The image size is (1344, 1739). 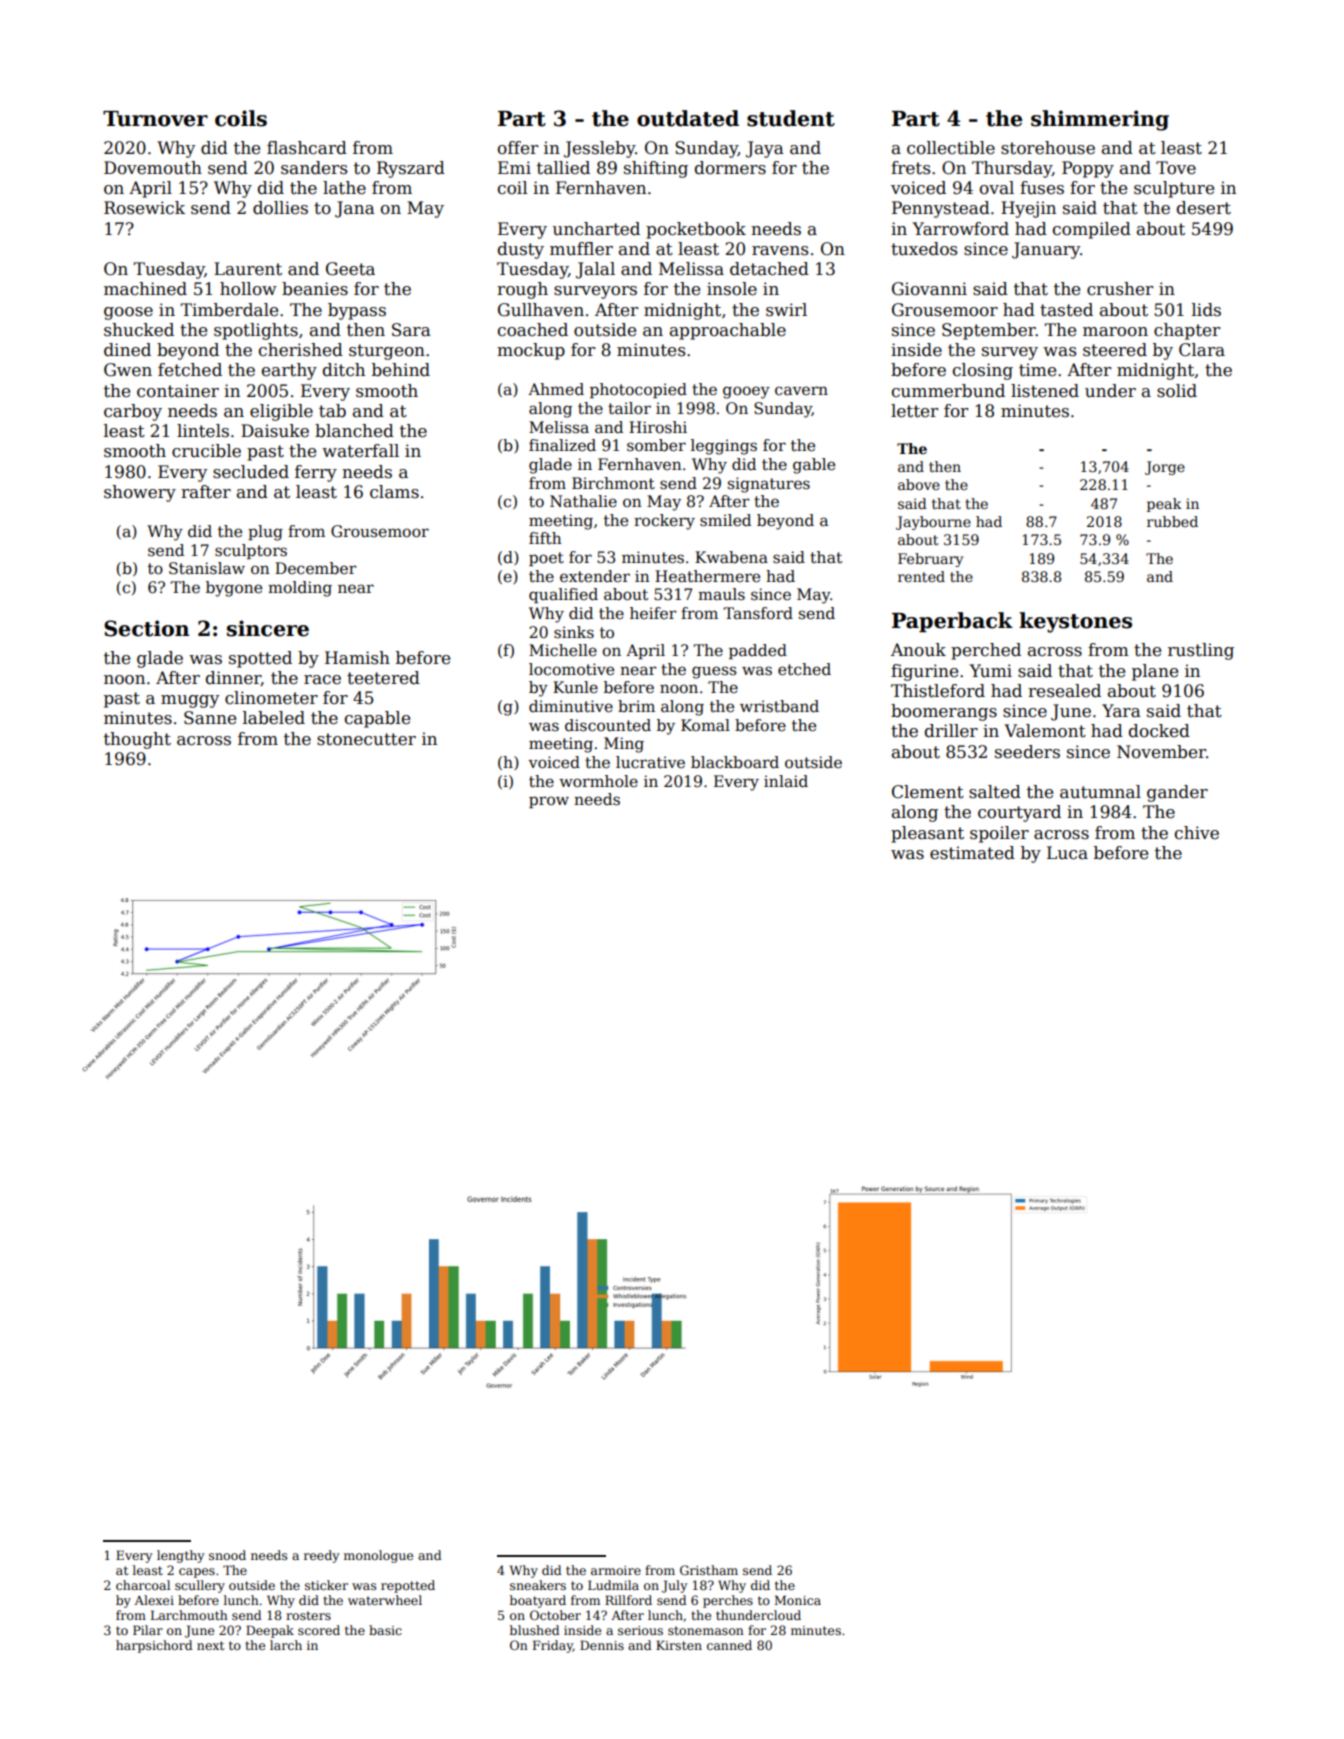 I want to click on swirl, so click(x=786, y=310).
